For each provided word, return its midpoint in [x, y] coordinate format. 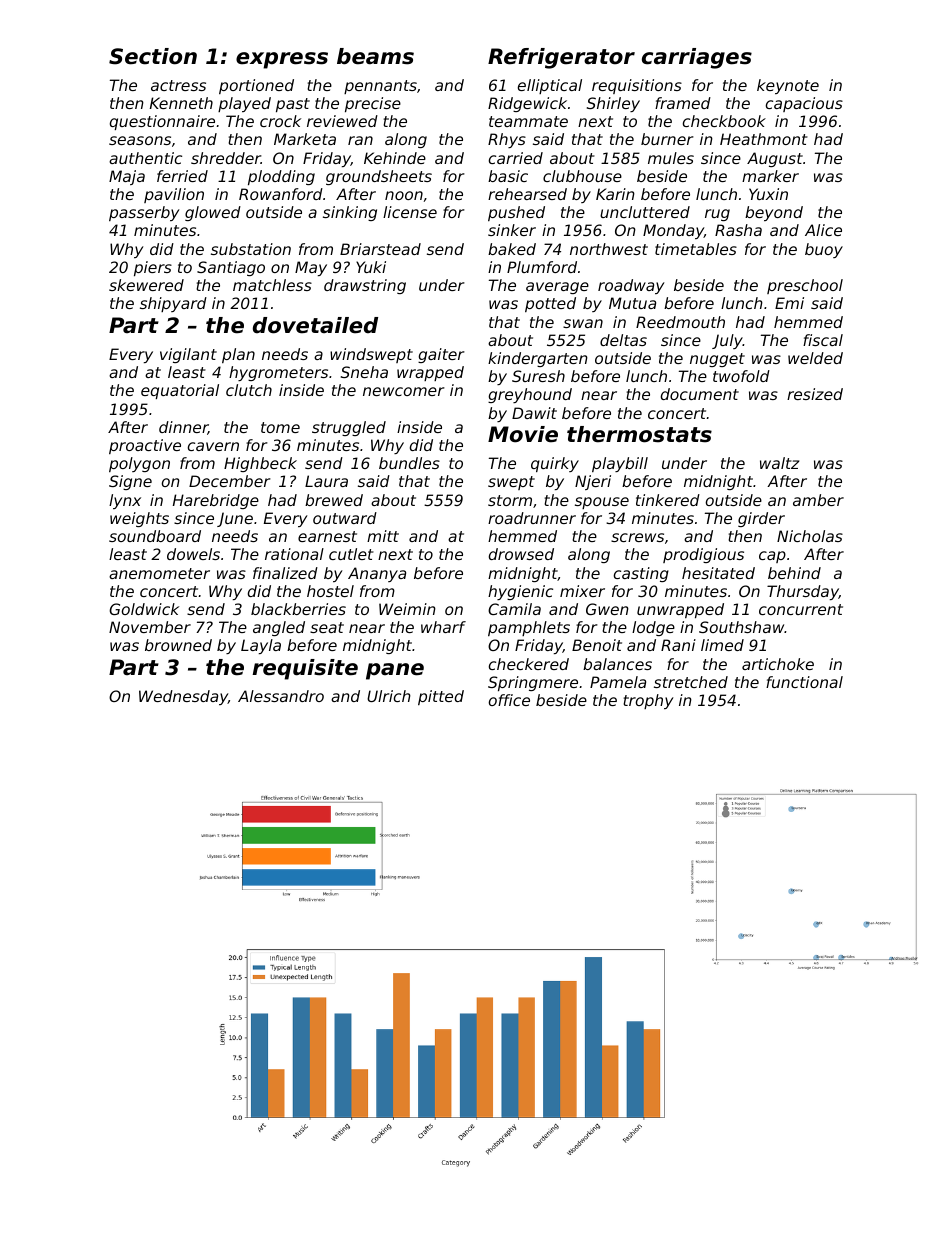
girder [761, 519]
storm [510, 500]
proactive [145, 446]
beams [375, 56]
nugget [717, 360]
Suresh [538, 376]
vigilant [188, 355]
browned [178, 645]
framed [683, 103]
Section [153, 56]
